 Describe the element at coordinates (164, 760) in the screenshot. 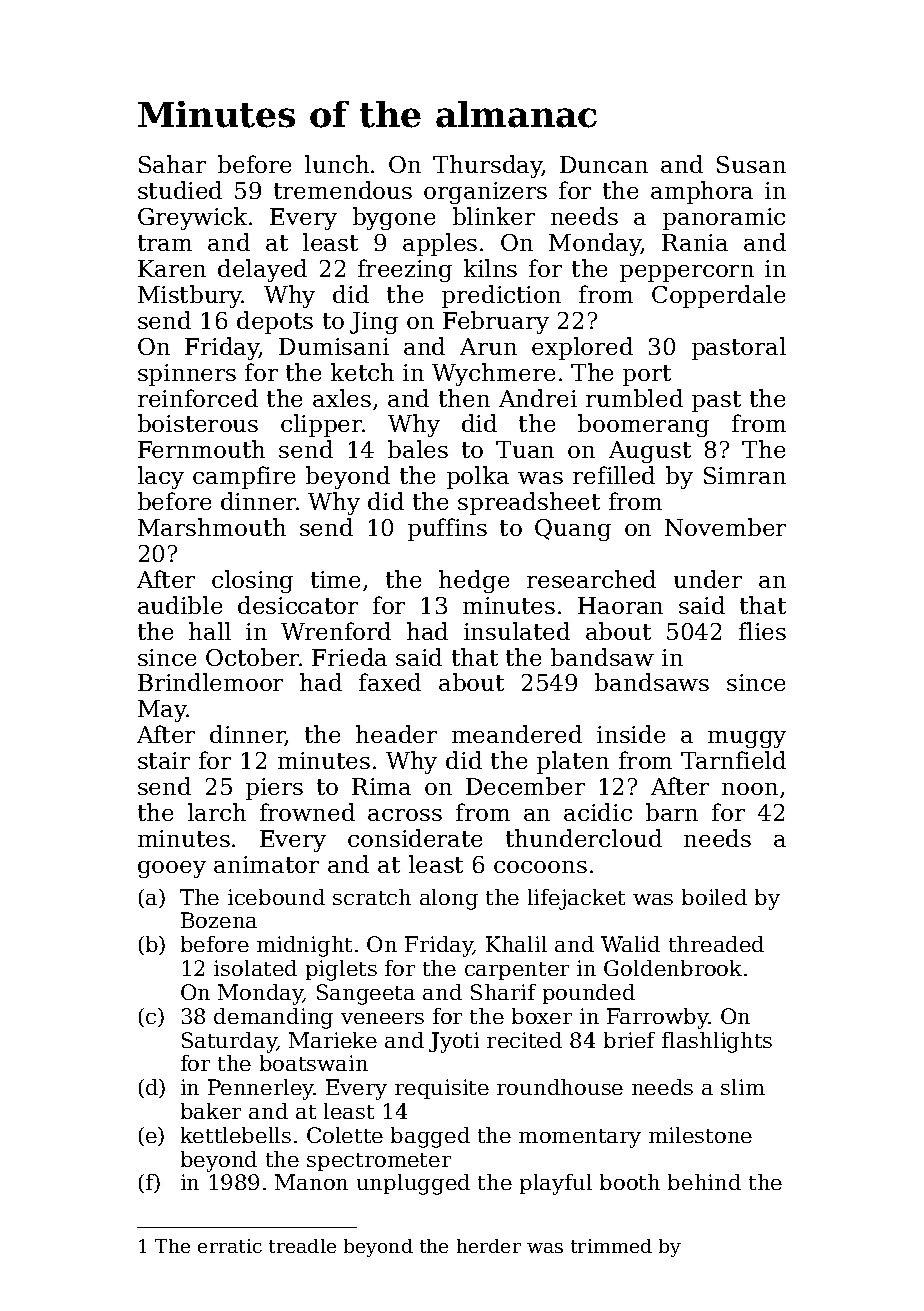

I see `stair` at that location.
